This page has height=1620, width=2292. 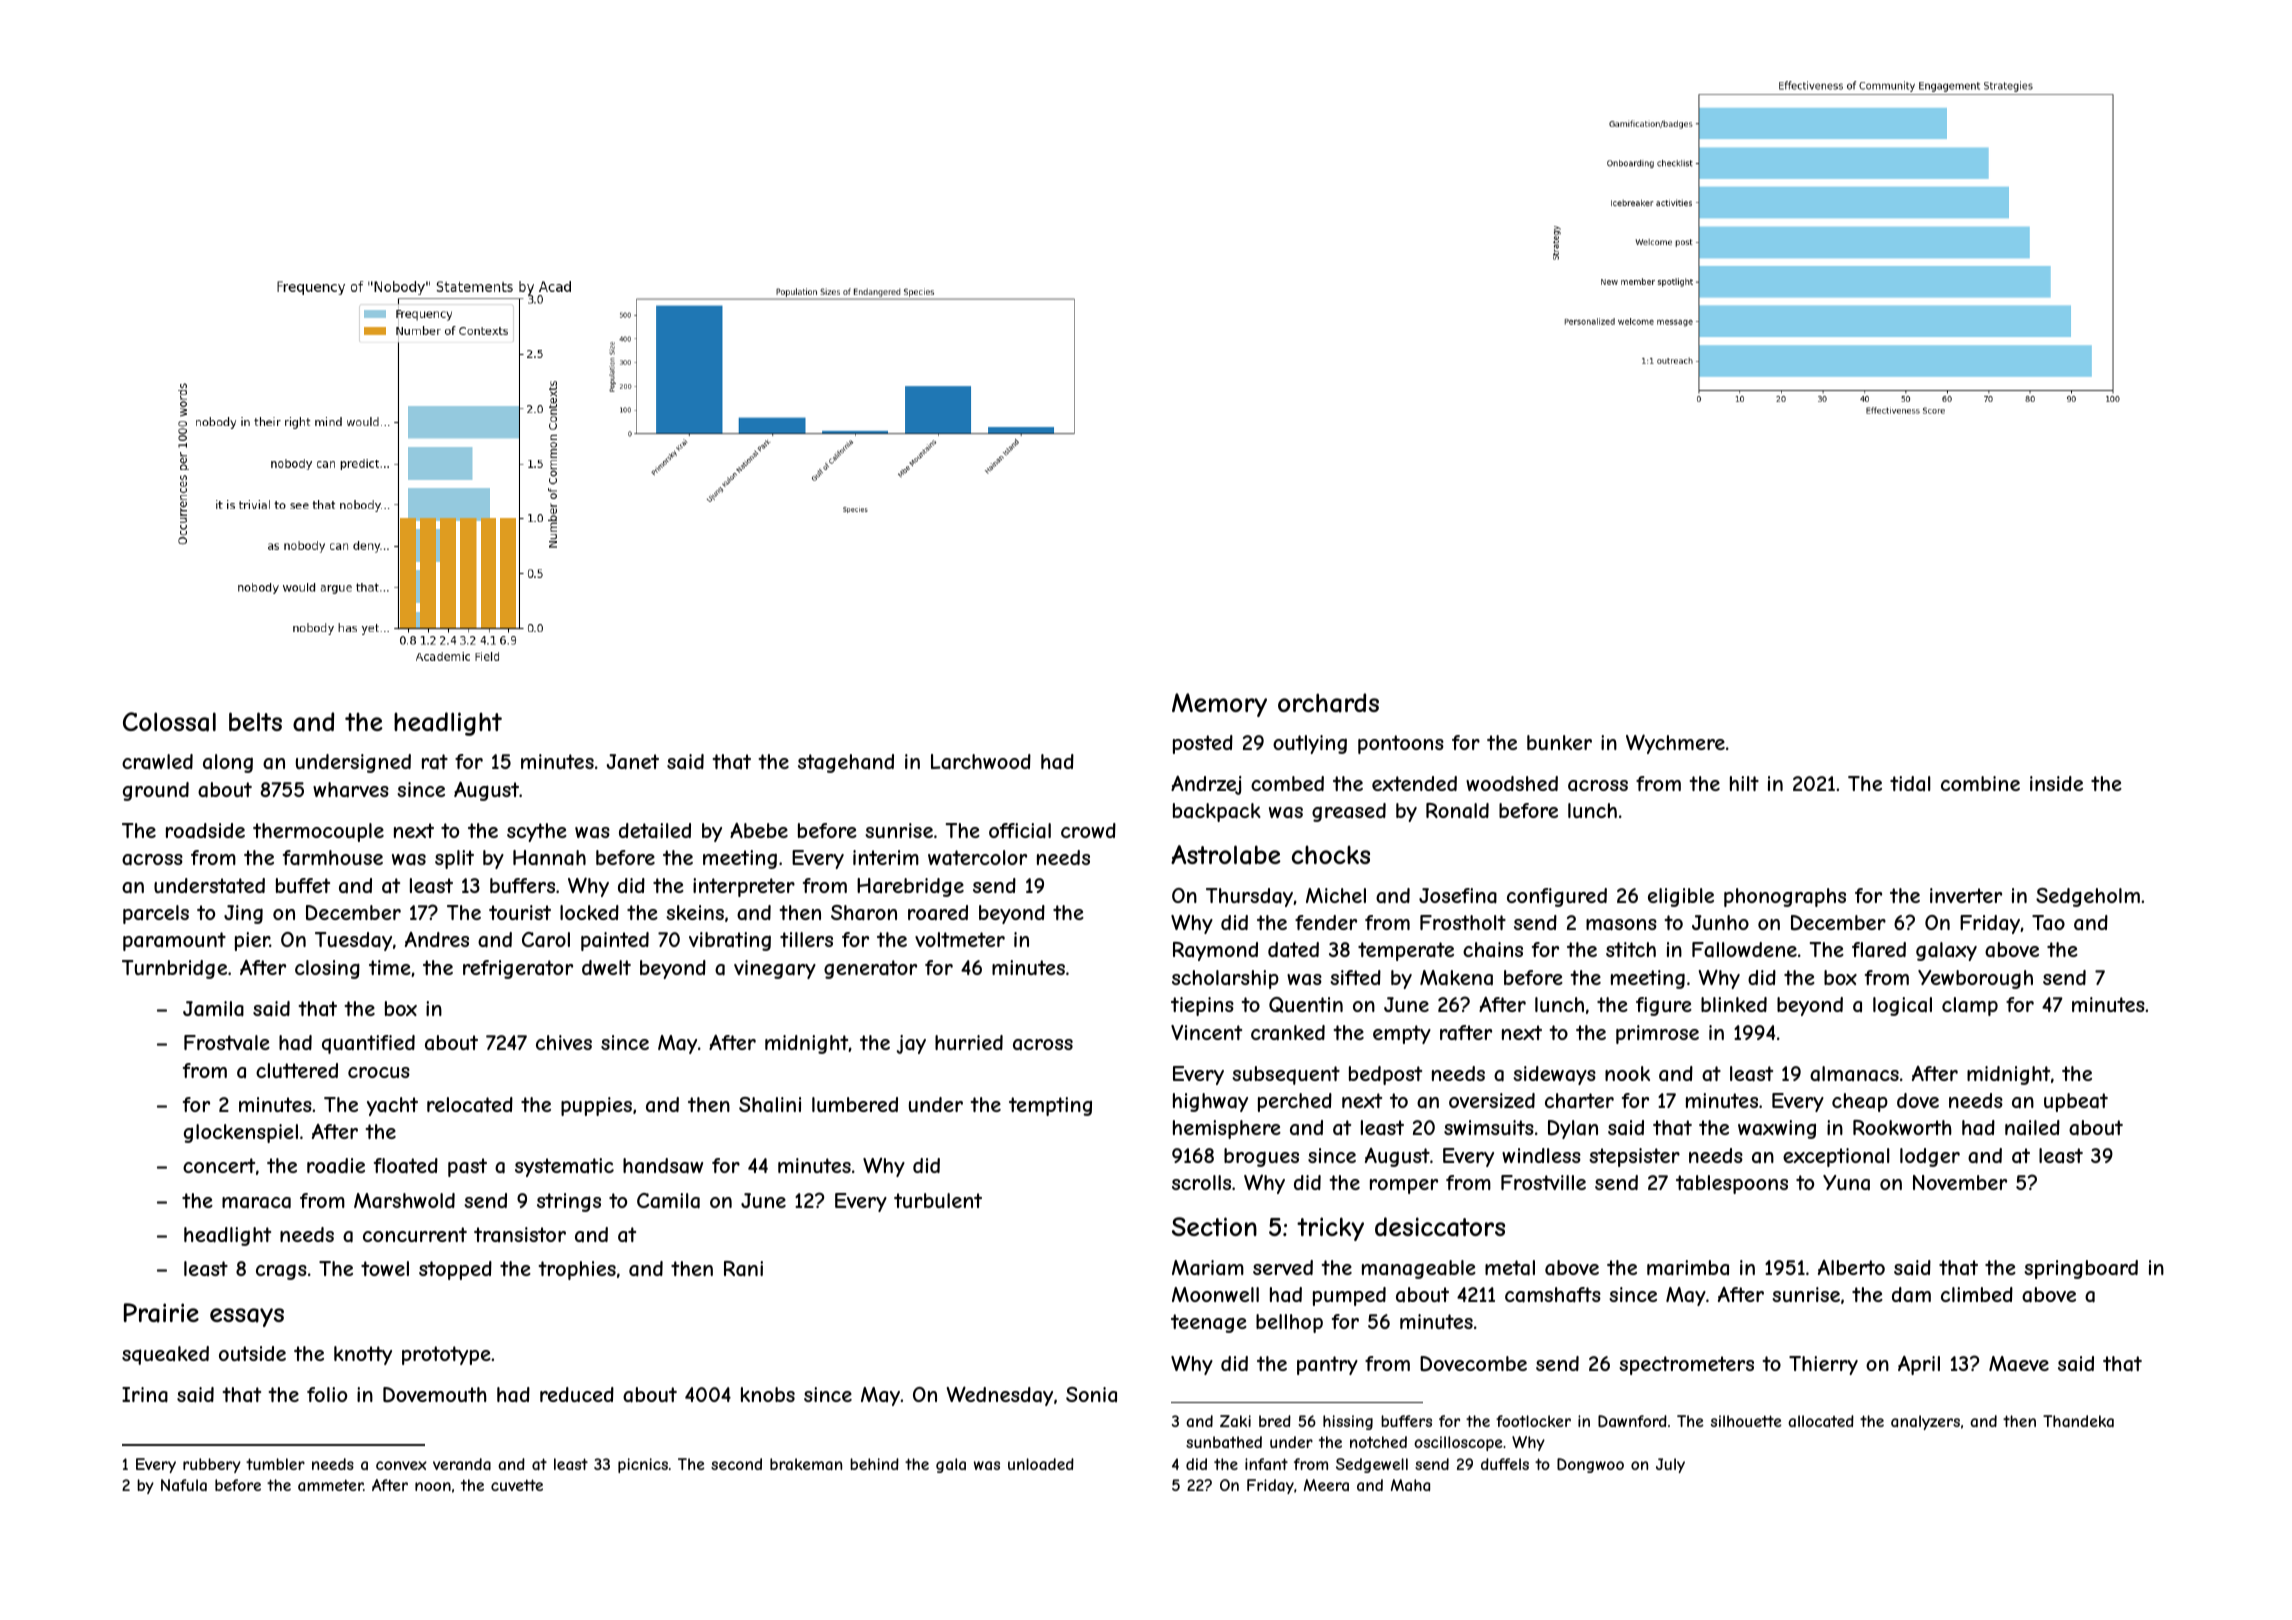 I want to click on inside, so click(x=2056, y=783).
